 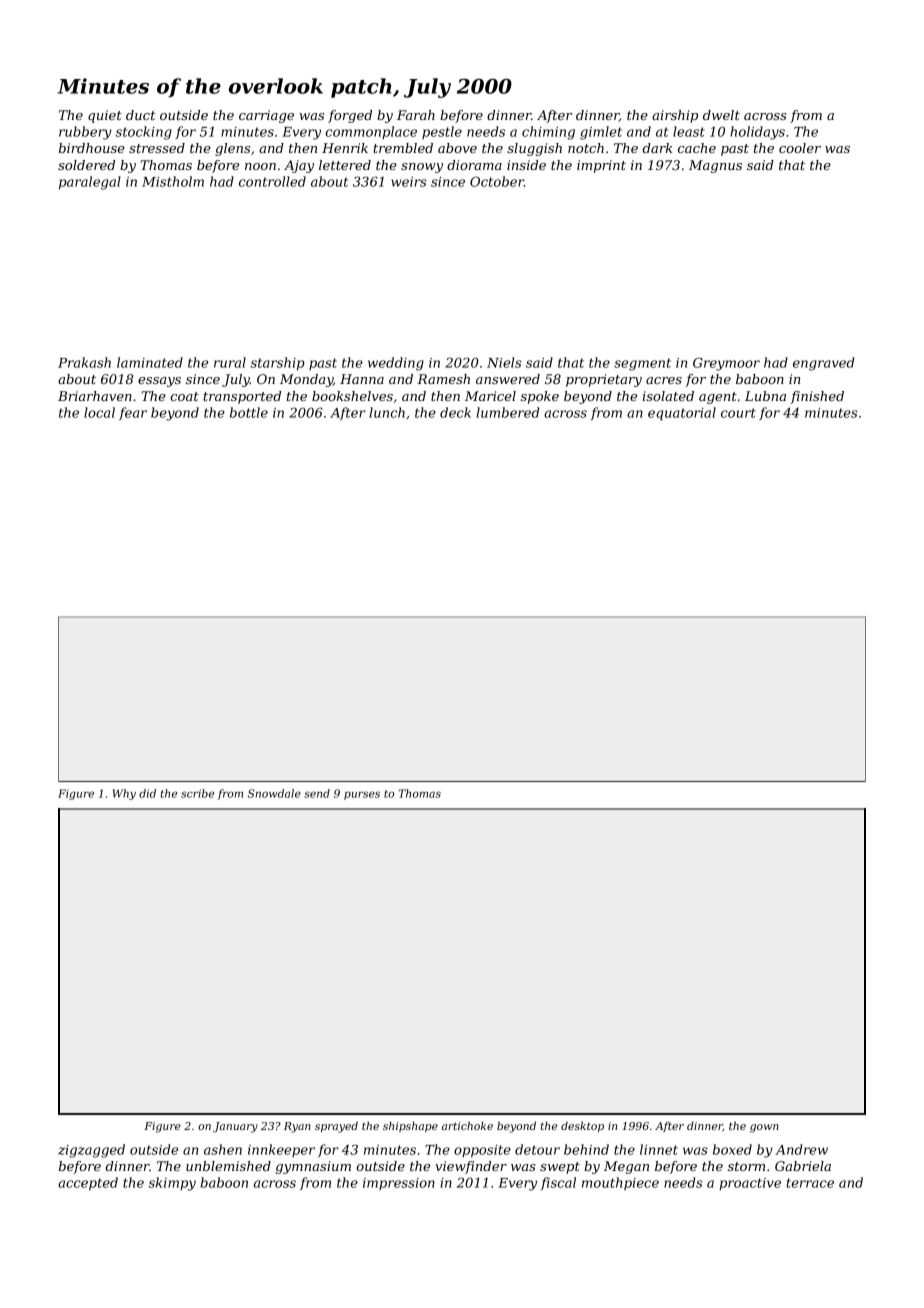 What do you see at coordinates (317, 793) in the image?
I see `send` at bounding box center [317, 793].
